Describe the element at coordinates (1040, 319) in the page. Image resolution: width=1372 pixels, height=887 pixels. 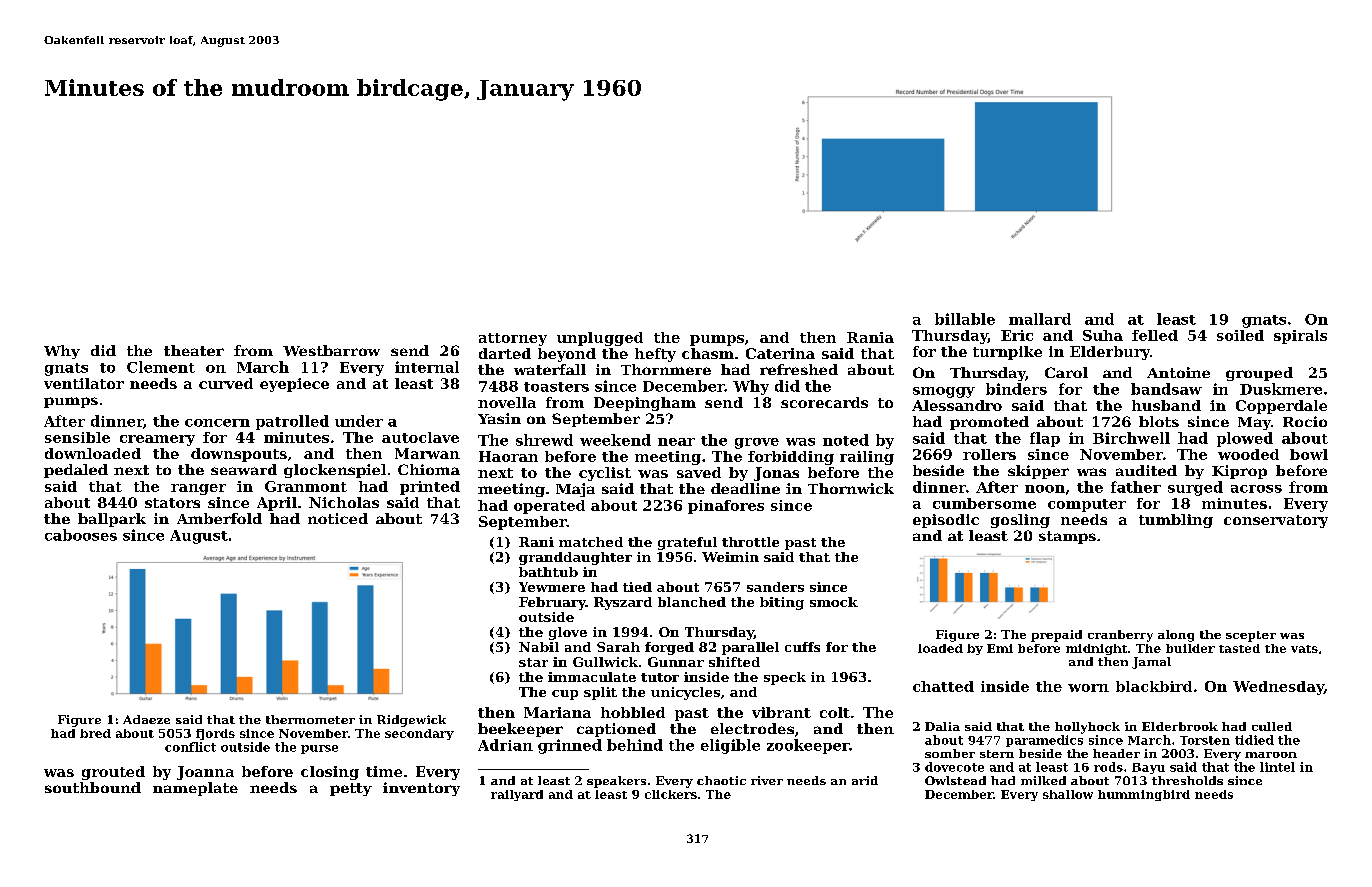
I see `mallard` at that location.
